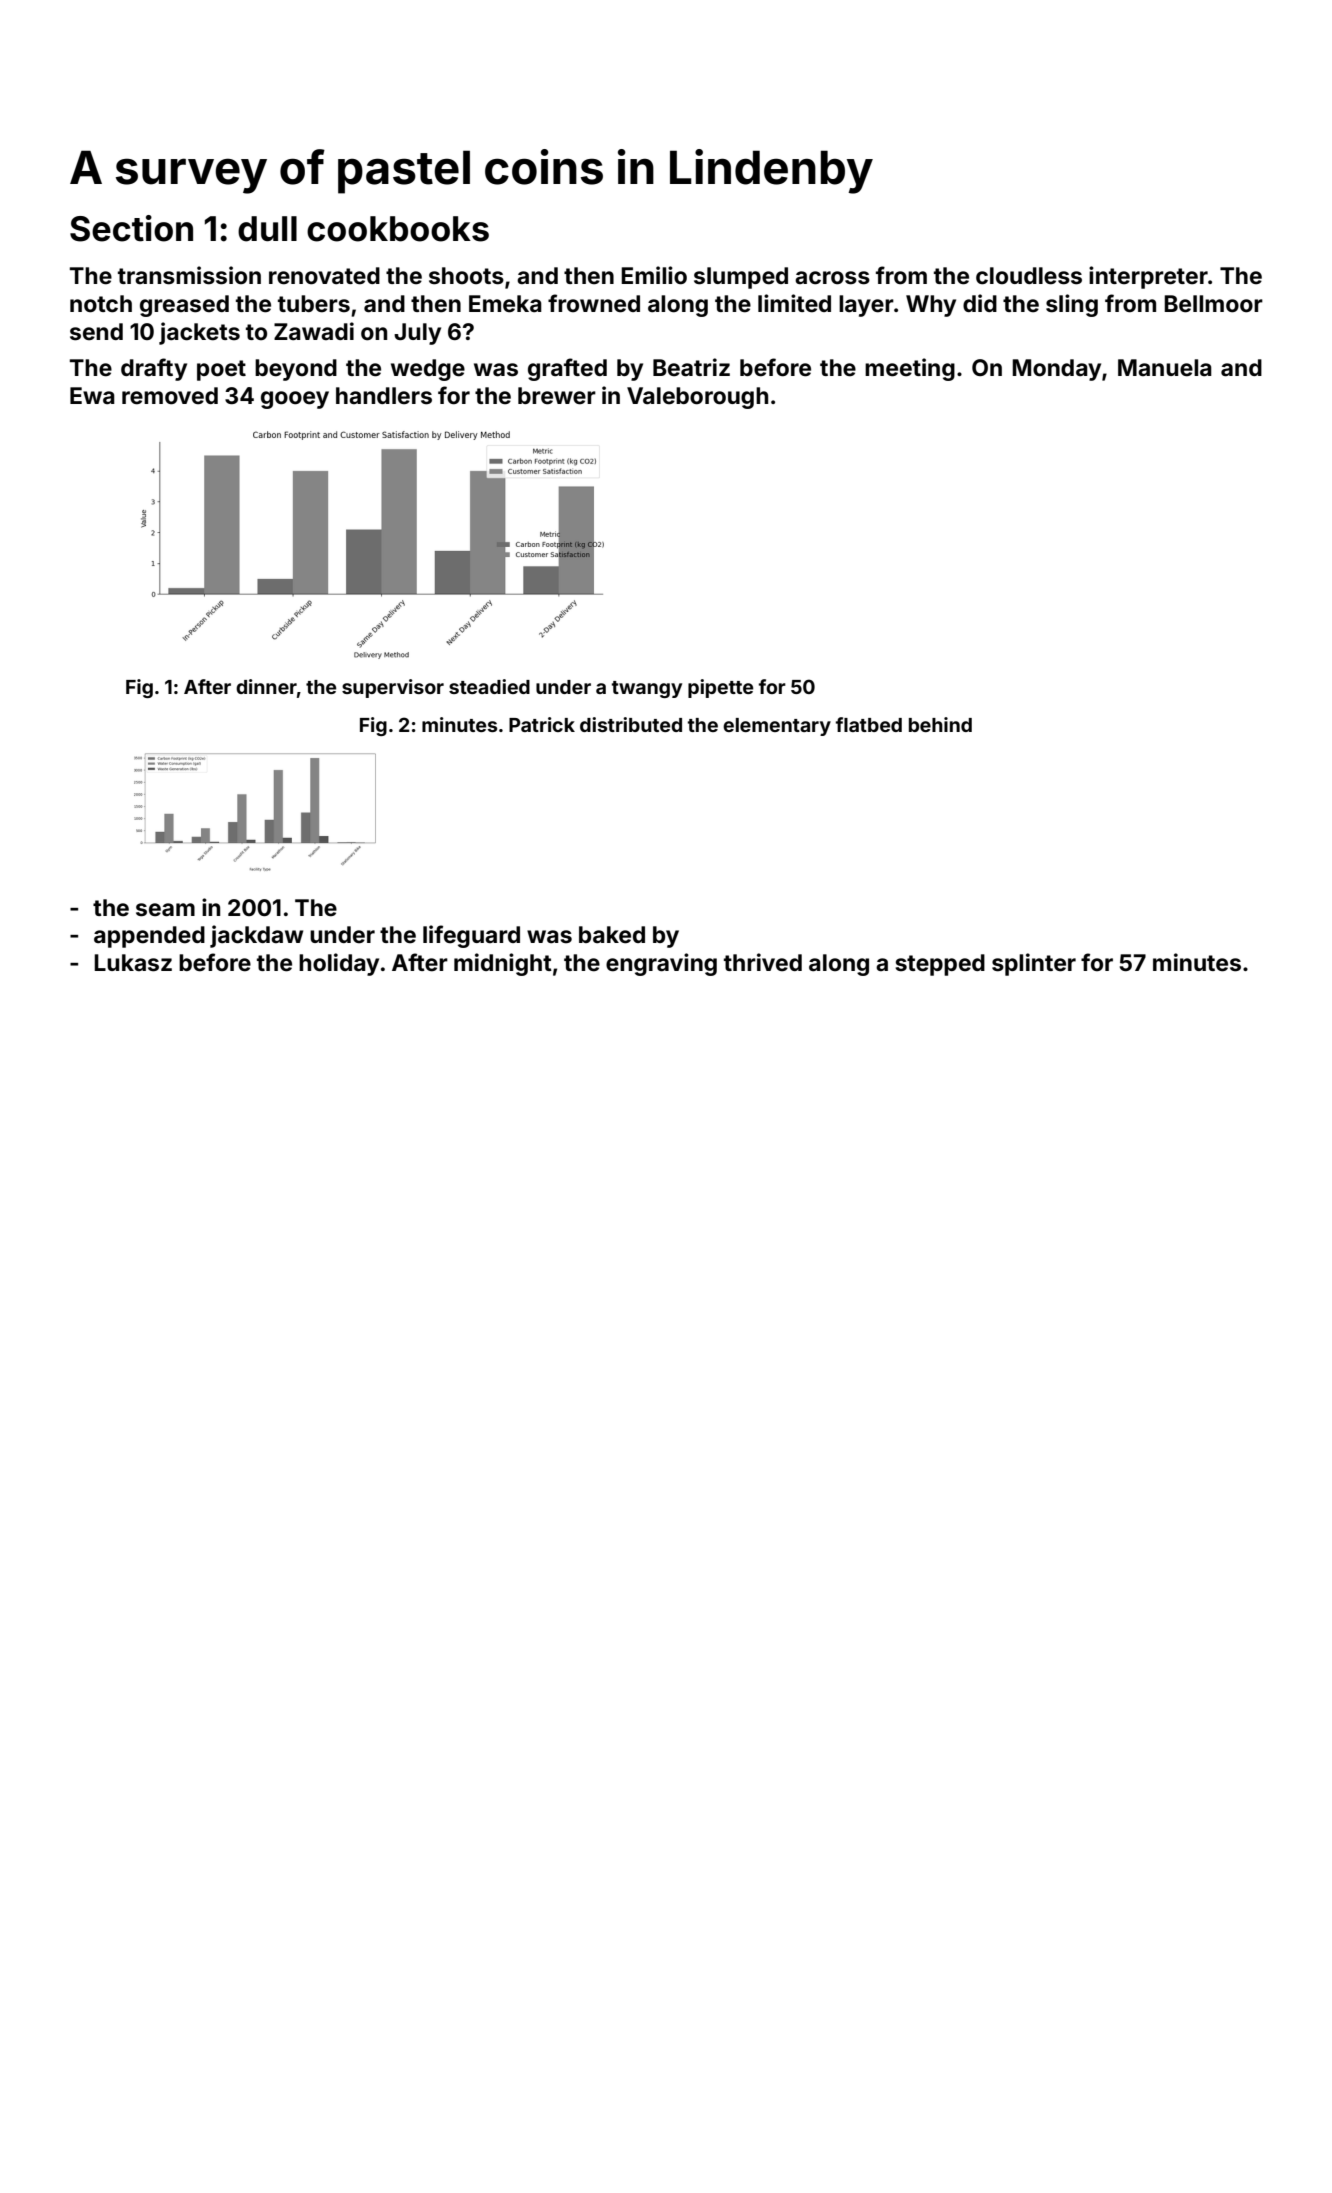 This document has height=2193, width=1332. What do you see at coordinates (1148, 277) in the document?
I see `interpreter` at bounding box center [1148, 277].
